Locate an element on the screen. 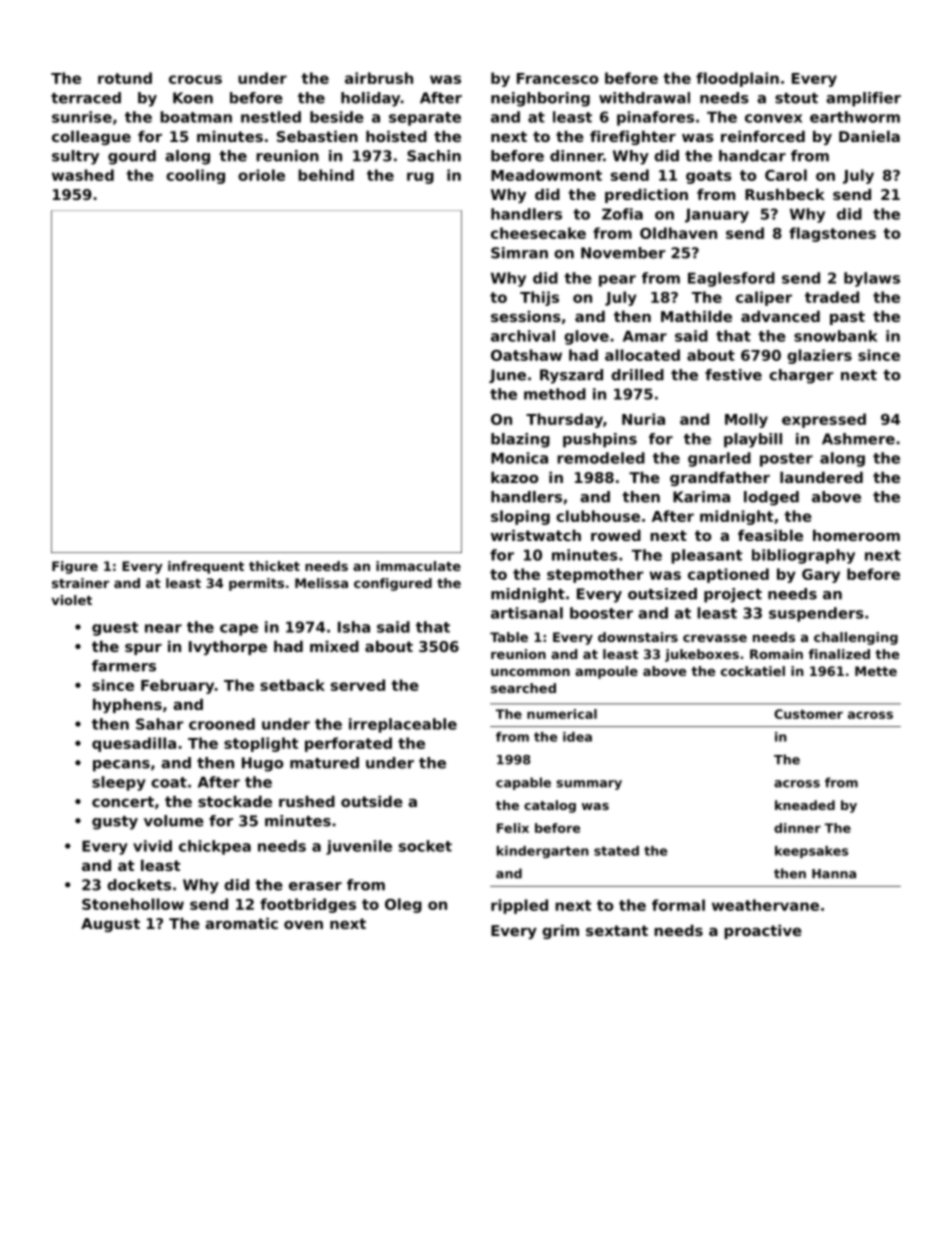 The height and width of the screenshot is (1233, 952). challenging is located at coordinates (856, 638).
